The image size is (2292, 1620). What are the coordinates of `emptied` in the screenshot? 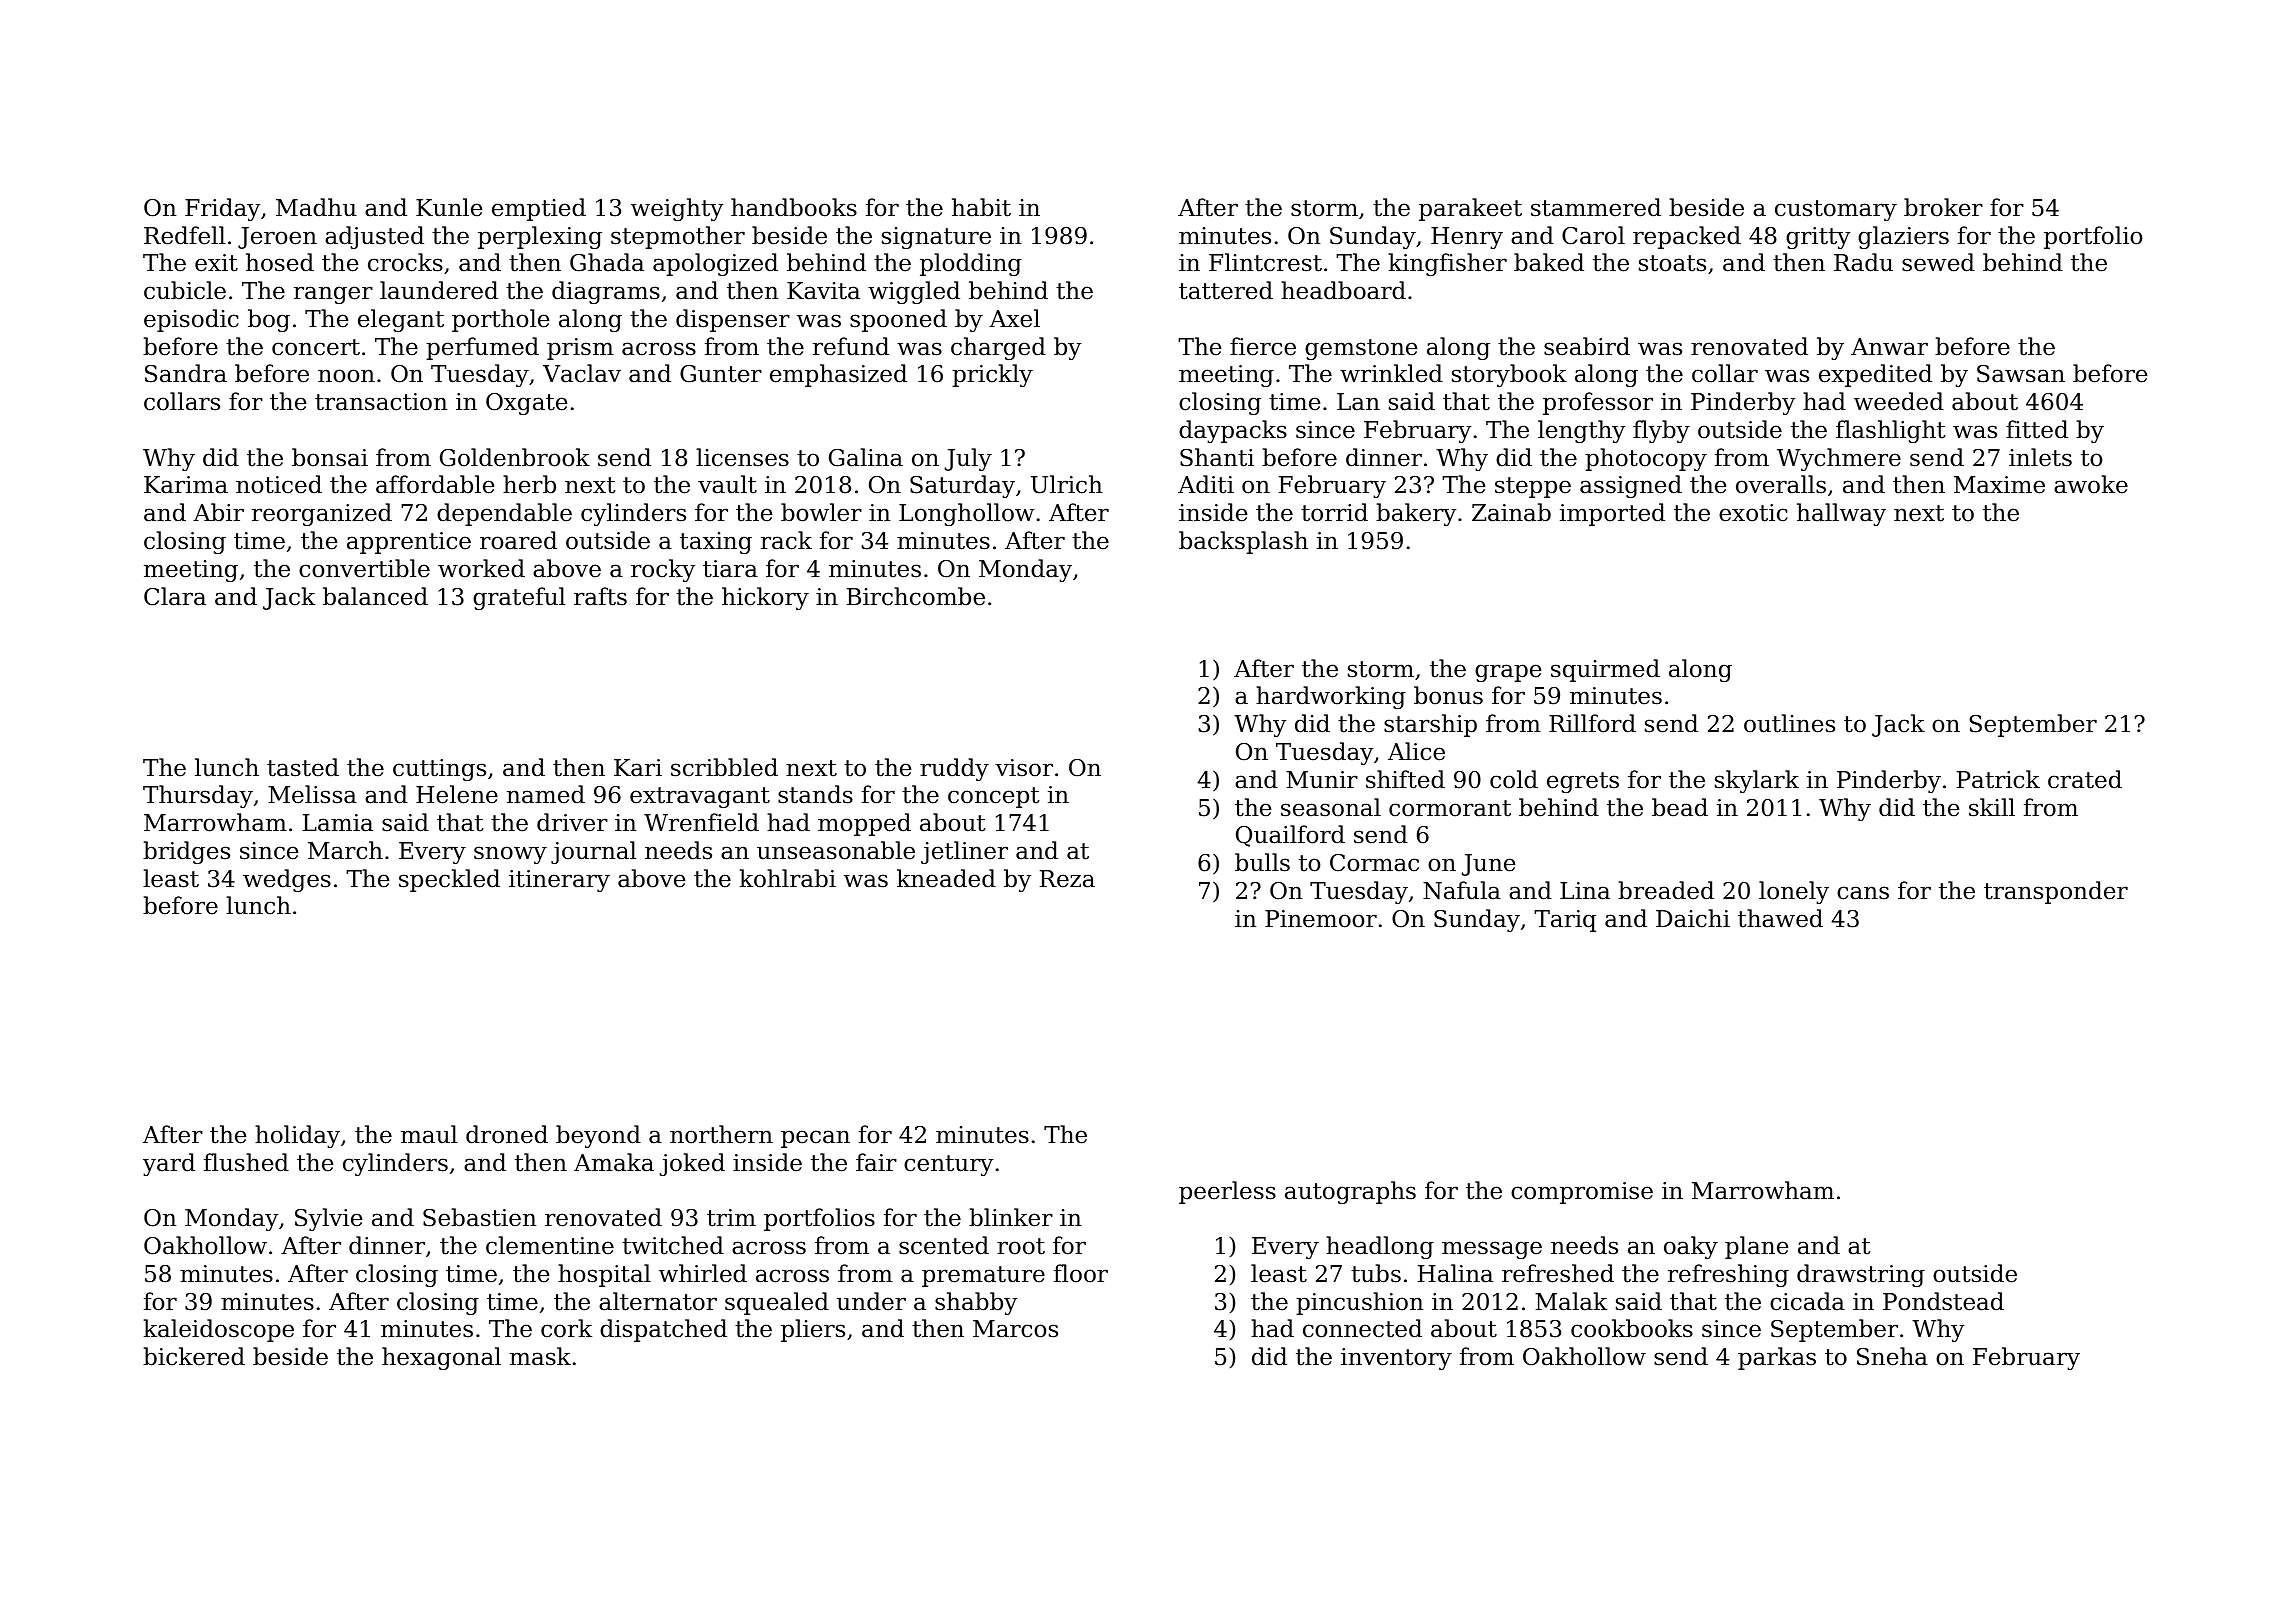 It's located at (539, 209).
